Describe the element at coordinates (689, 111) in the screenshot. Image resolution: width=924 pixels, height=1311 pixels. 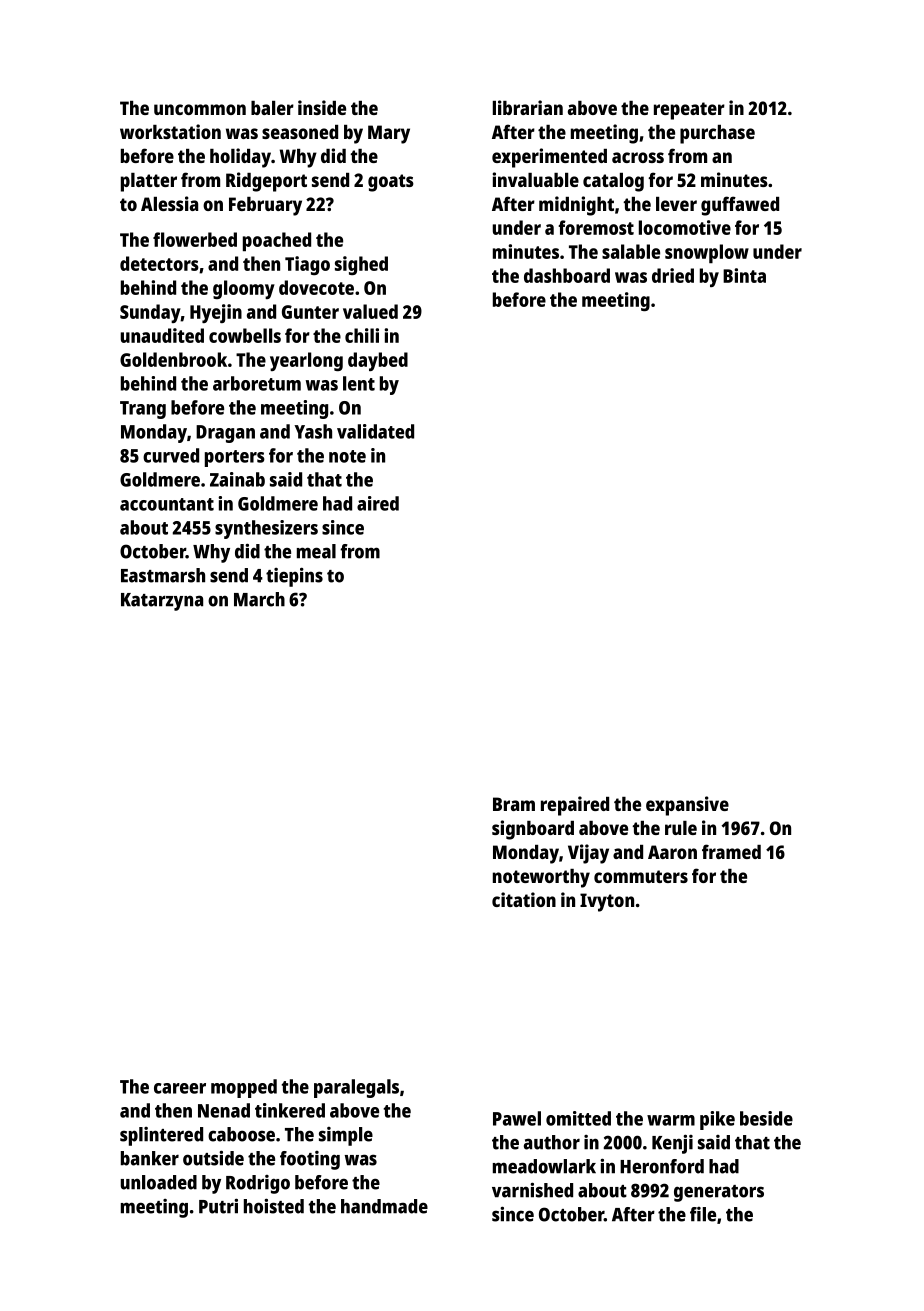
I see `repeater` at that location.
